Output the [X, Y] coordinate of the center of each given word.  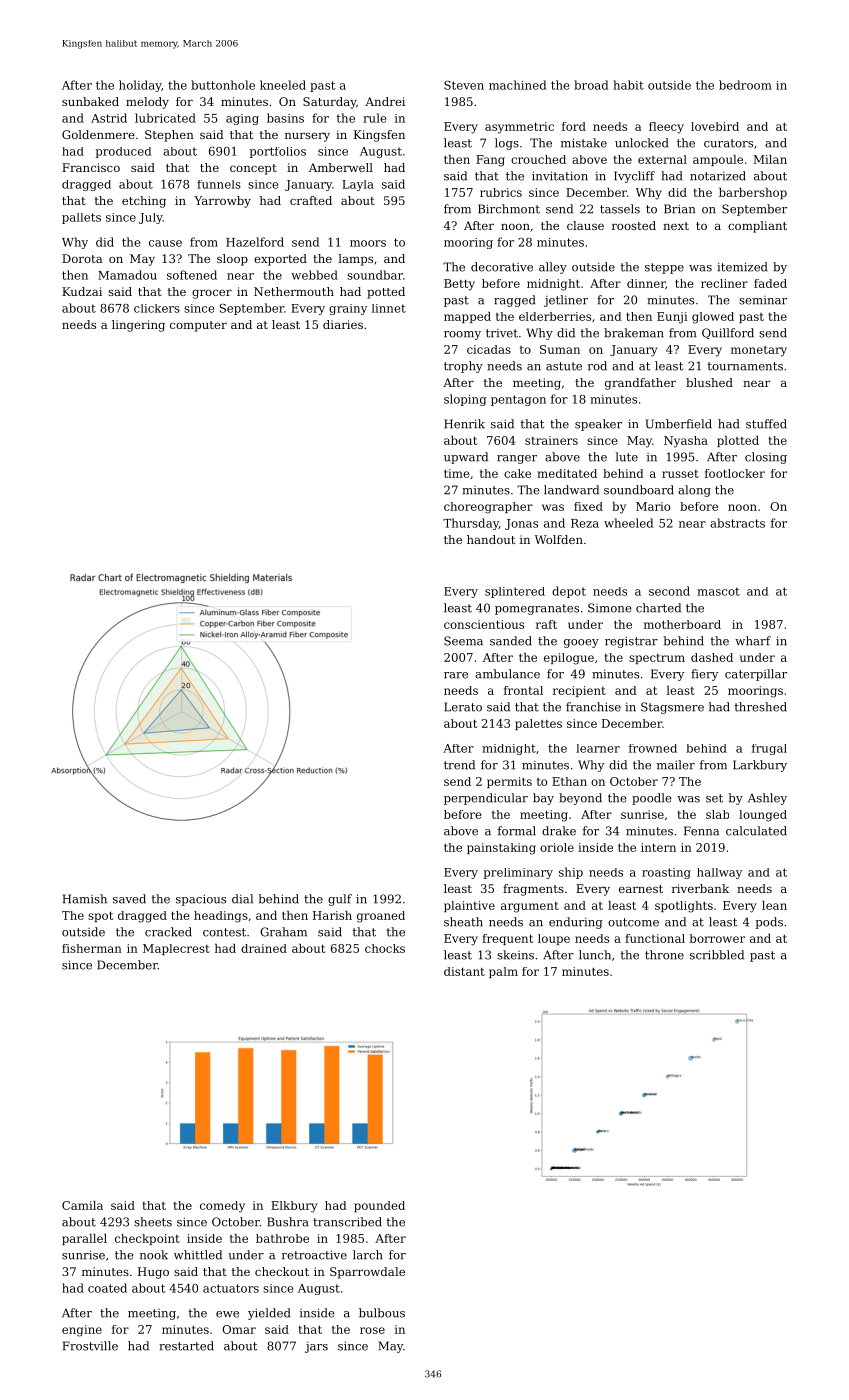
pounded [379, 1206]
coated [107, 1288]
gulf [340, 900]
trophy [463, 367]
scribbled [717, 955]
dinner [646, 283]
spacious [201, 900]
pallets [81, 218]
